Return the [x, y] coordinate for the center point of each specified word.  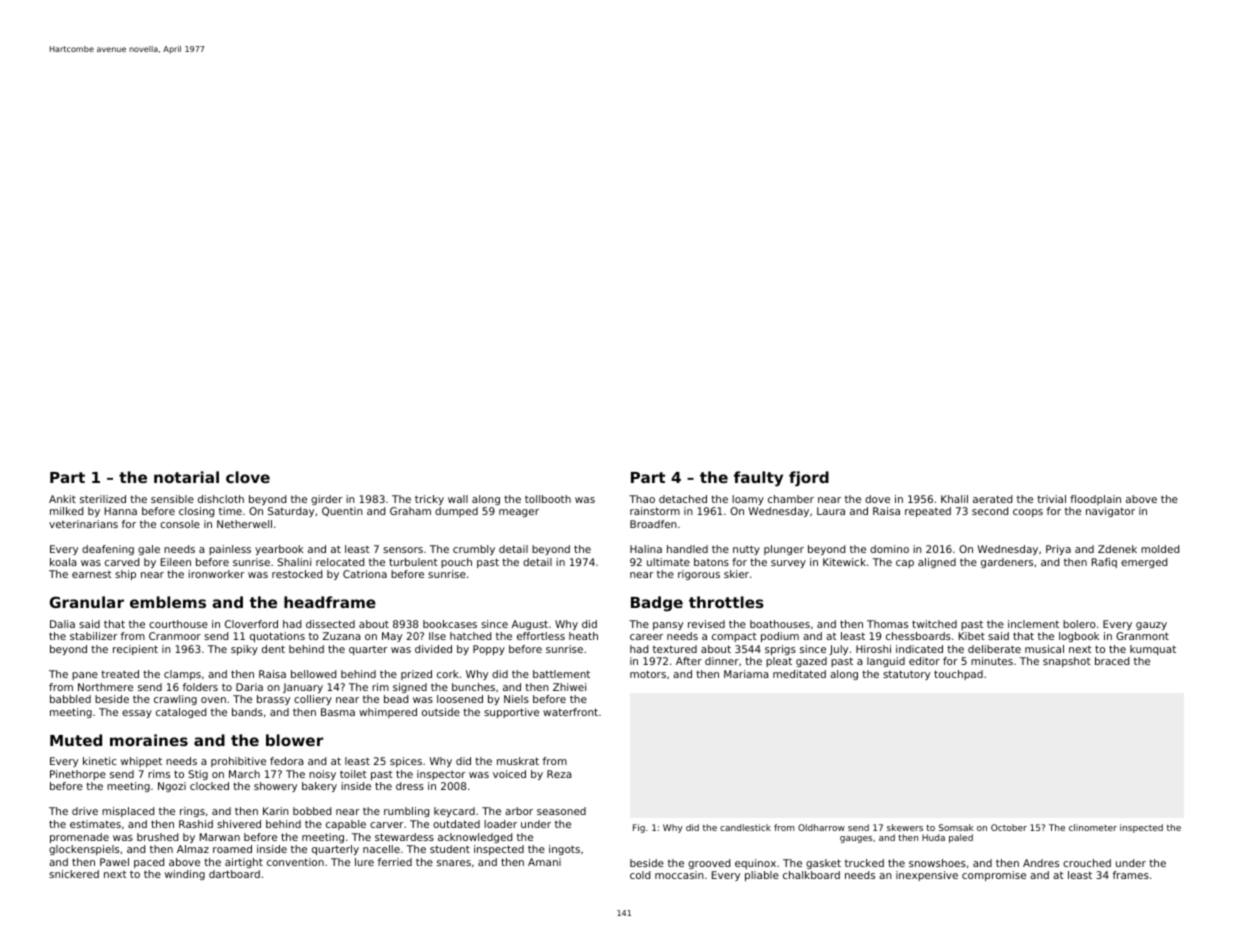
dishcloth [221, 499]
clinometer [1093, 827]
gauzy [1151, 626]
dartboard [234, 874]
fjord [809, 479]
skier [736, 574]
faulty [758, 479]
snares [454, 863]
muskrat [518, 761]
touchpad [958, 675]
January [303, 688]
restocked [297, 574]
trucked [864, 863]
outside [441, 712]
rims [159, 774]
